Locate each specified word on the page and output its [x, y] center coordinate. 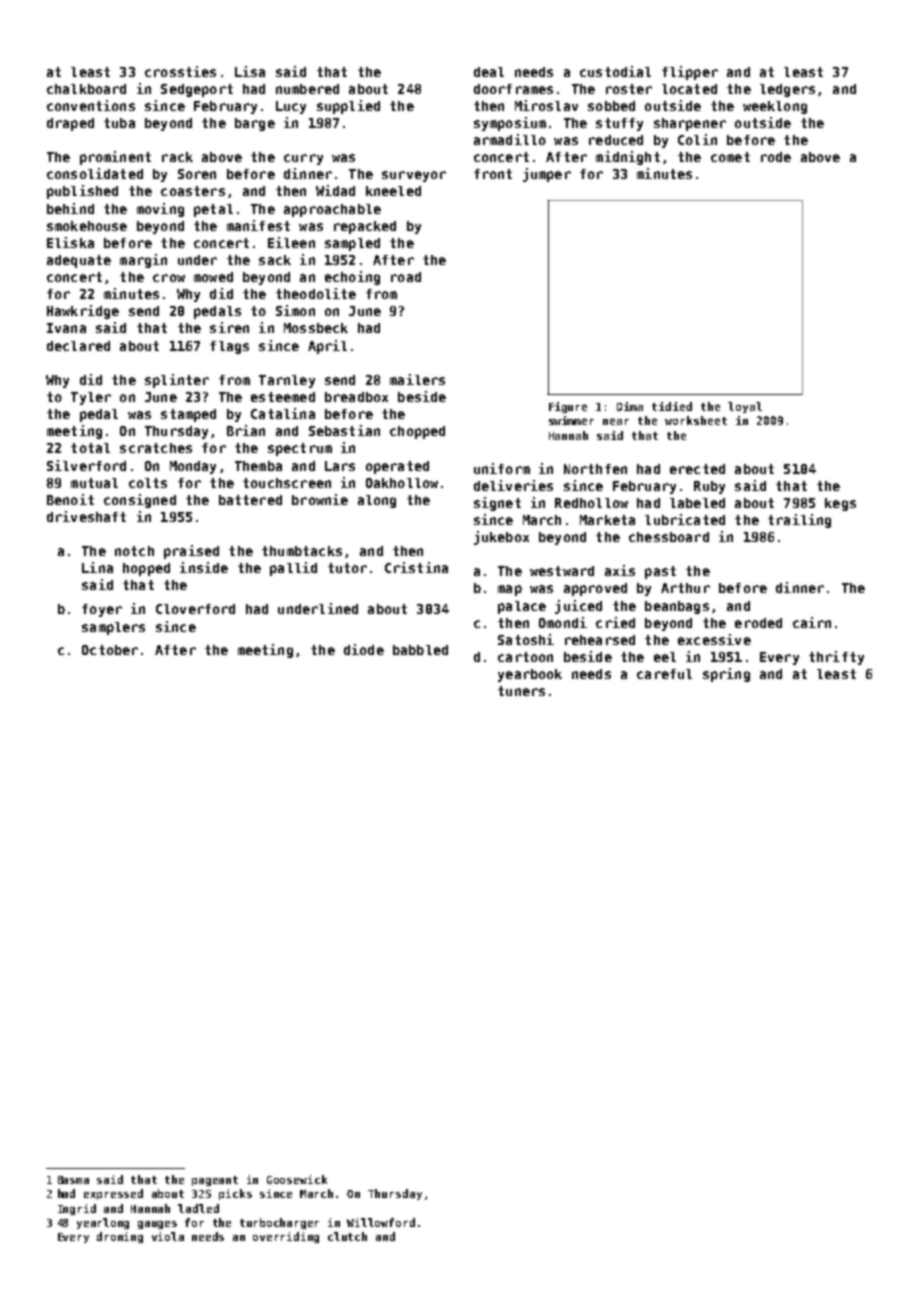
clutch [347, 1236]
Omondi [563, 622]
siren [229, 327]
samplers [113, 628]
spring [726, 675]
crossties [180, 71]
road [406, 277]
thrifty [836, 658]
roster [629, 89]
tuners [521, 691]
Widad [335, 190]
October [110, 650]
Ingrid [77, 1209]
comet [730, 157]
